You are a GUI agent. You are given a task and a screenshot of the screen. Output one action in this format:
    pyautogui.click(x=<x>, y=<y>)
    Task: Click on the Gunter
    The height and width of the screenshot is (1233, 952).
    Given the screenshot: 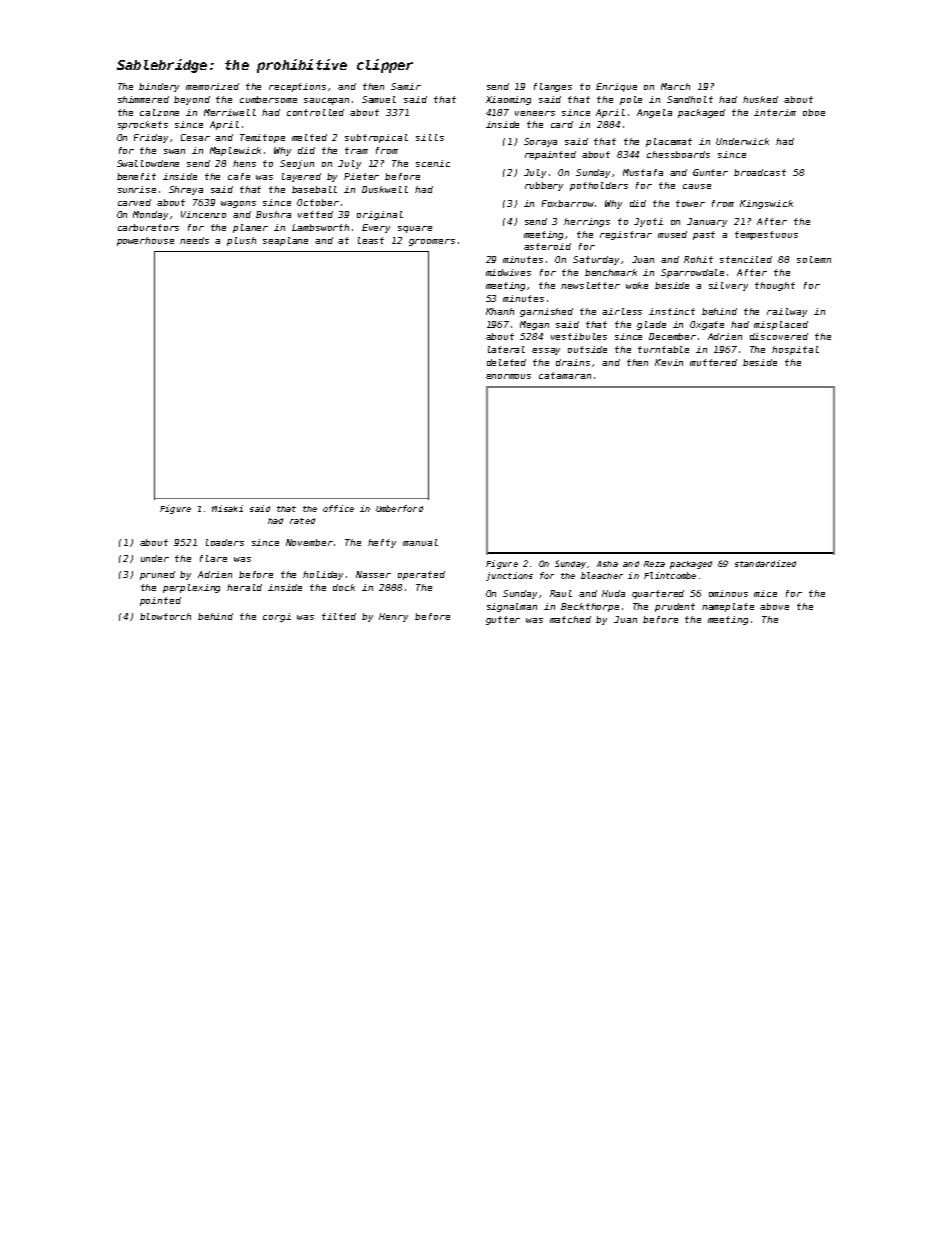 What is the action you would take?
    pyautogui.click(x=710, y=172)
